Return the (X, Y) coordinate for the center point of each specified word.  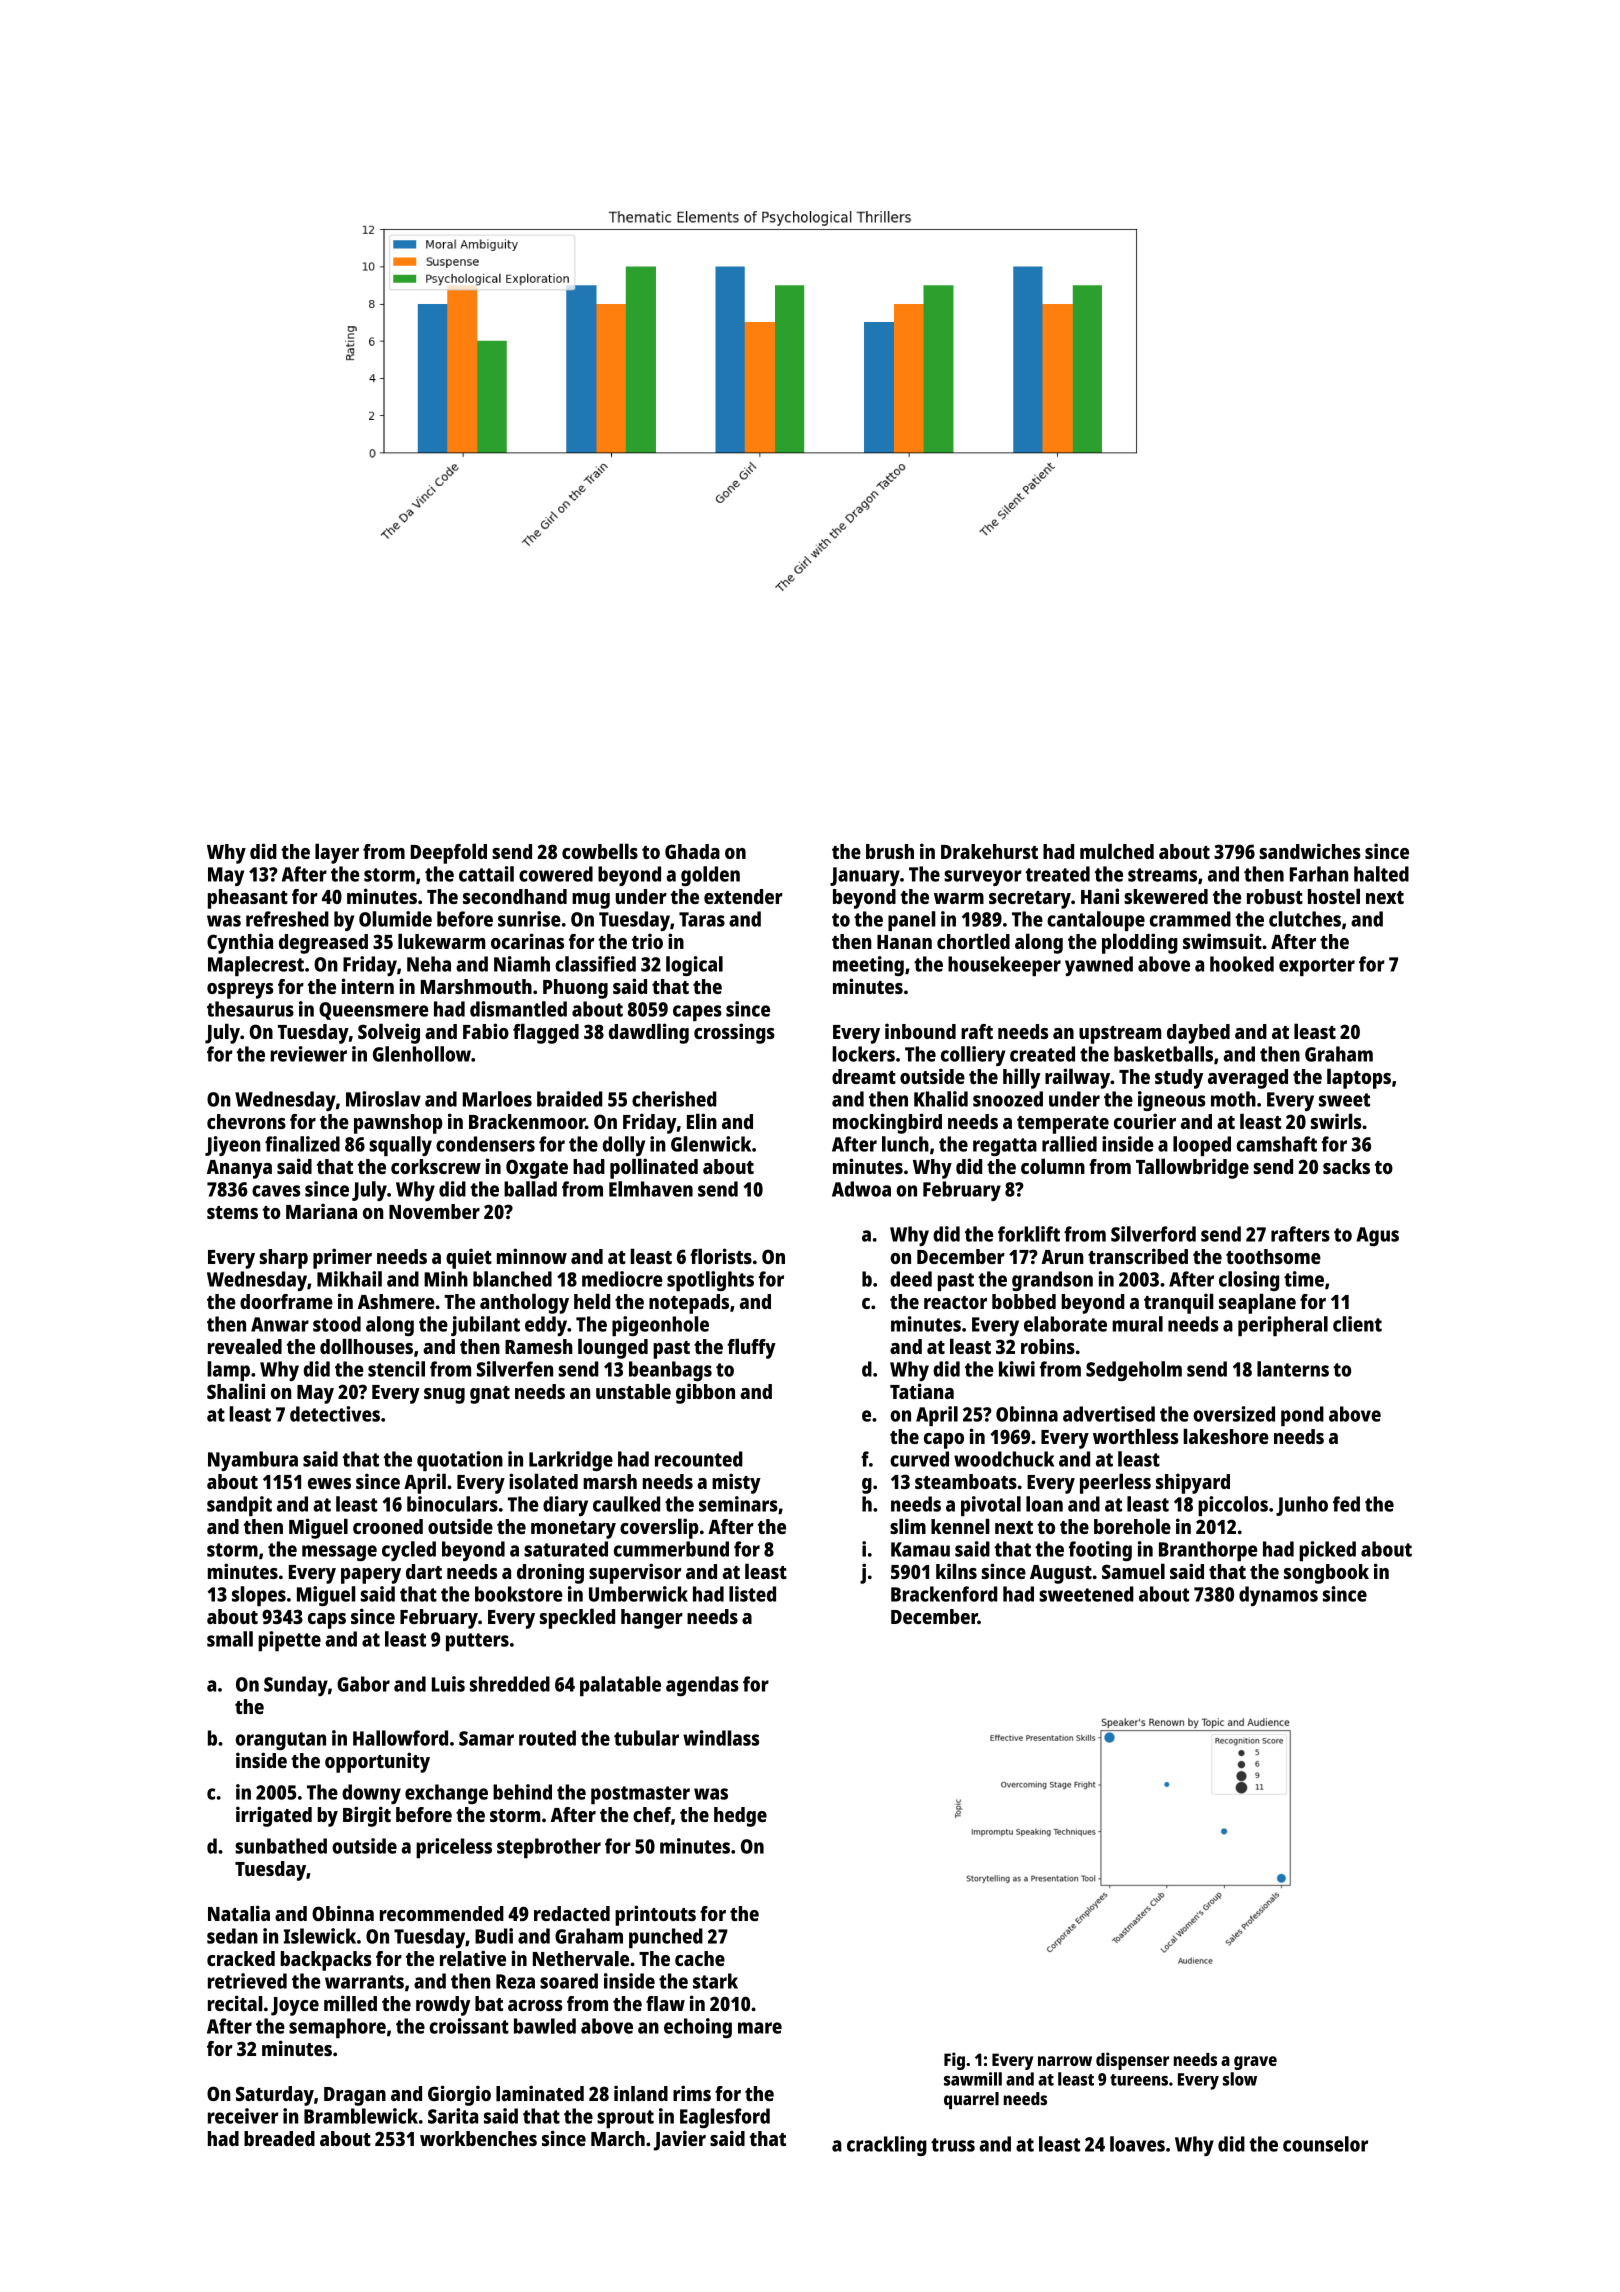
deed (911, 1279)
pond (1302, 1416)
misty (736, 1483)
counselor (1325, 2144)
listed (752, 1594)
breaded (279, 2138)
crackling (887, 2146)
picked (1327, 1551)
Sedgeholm (1134, 1371)
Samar (486, 1738)
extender (743, 896)
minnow (532, 1256)
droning (550, 1573)
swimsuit (1222, 941)
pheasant (248, 899)
